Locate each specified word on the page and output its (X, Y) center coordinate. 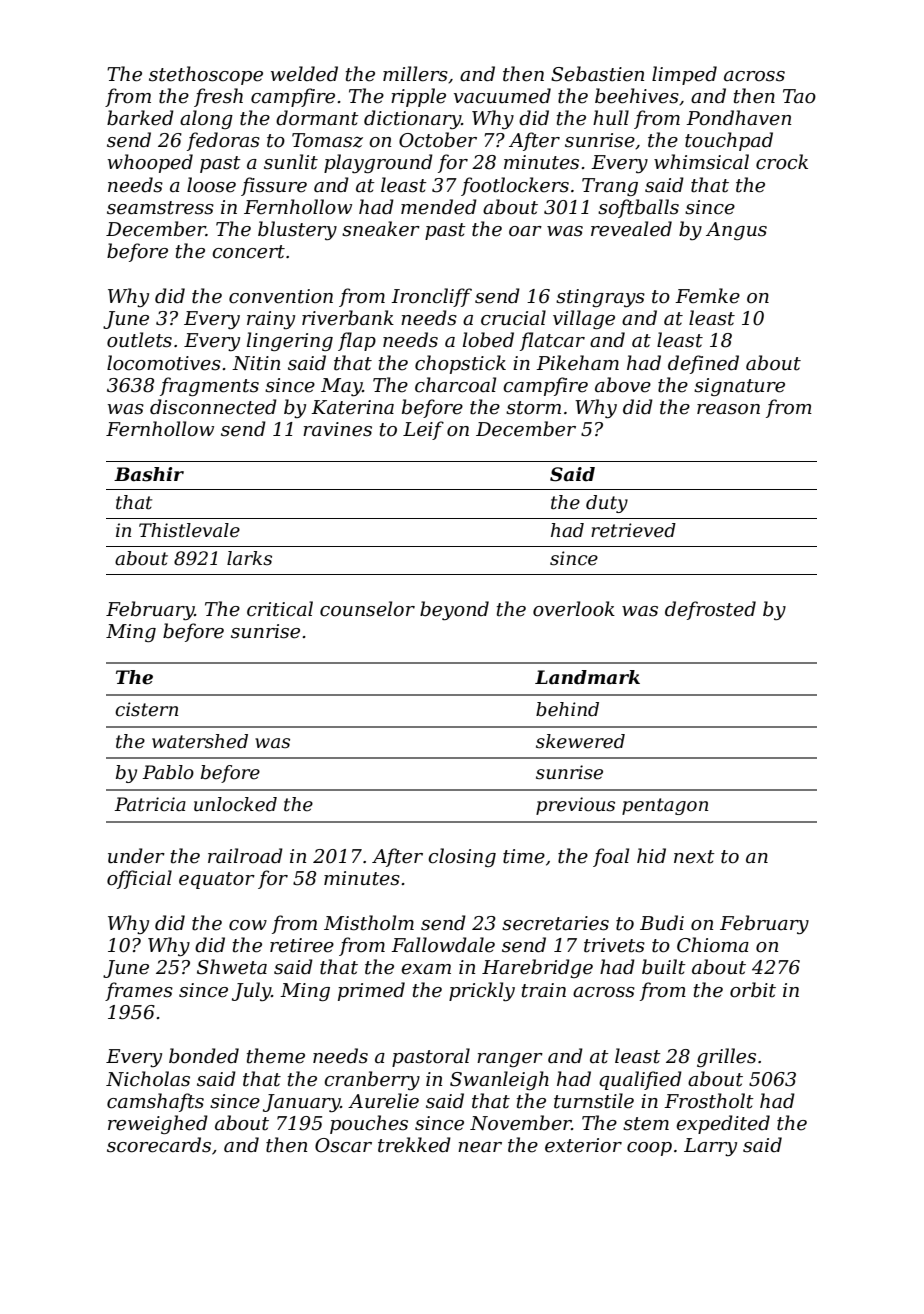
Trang (610, 187)
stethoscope (206, 75)
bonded (204, 1056)
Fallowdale (443, 945)
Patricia (150, 804)
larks (249, 558)
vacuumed (502, 96)
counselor (367, 609)
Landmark (587, 677)
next (694, 857)
